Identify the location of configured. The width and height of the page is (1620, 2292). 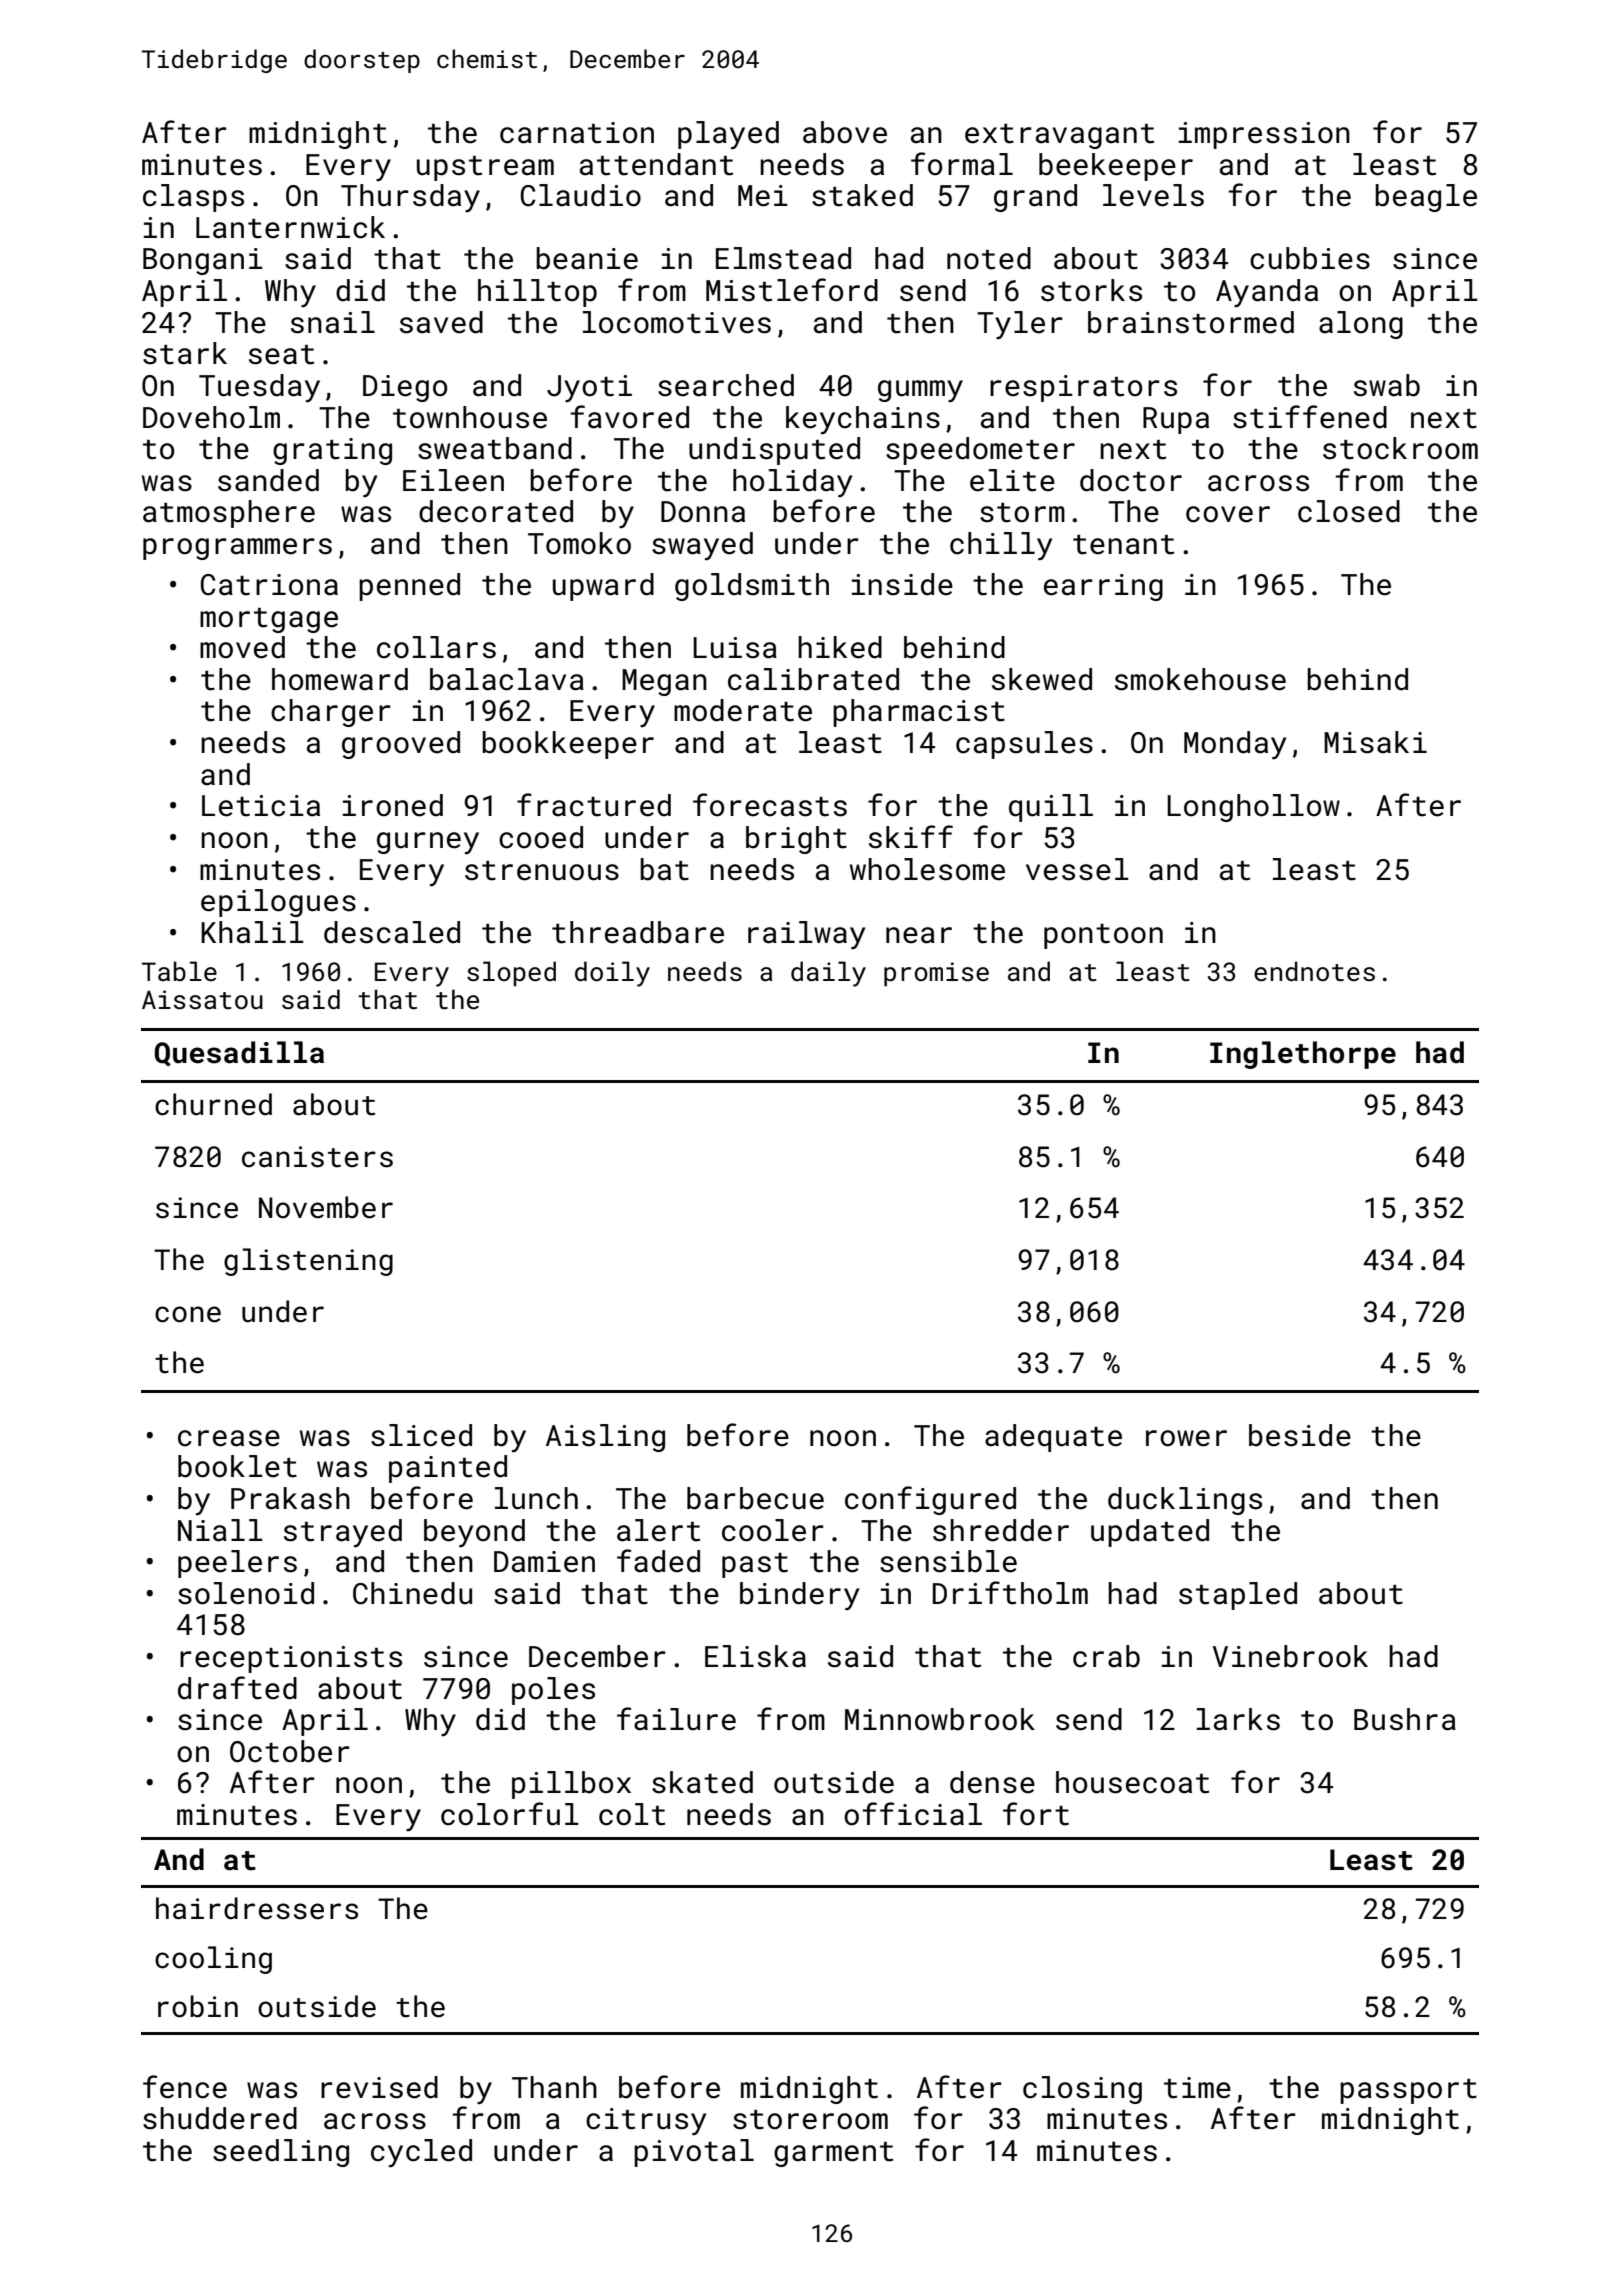
(930, 1500).
